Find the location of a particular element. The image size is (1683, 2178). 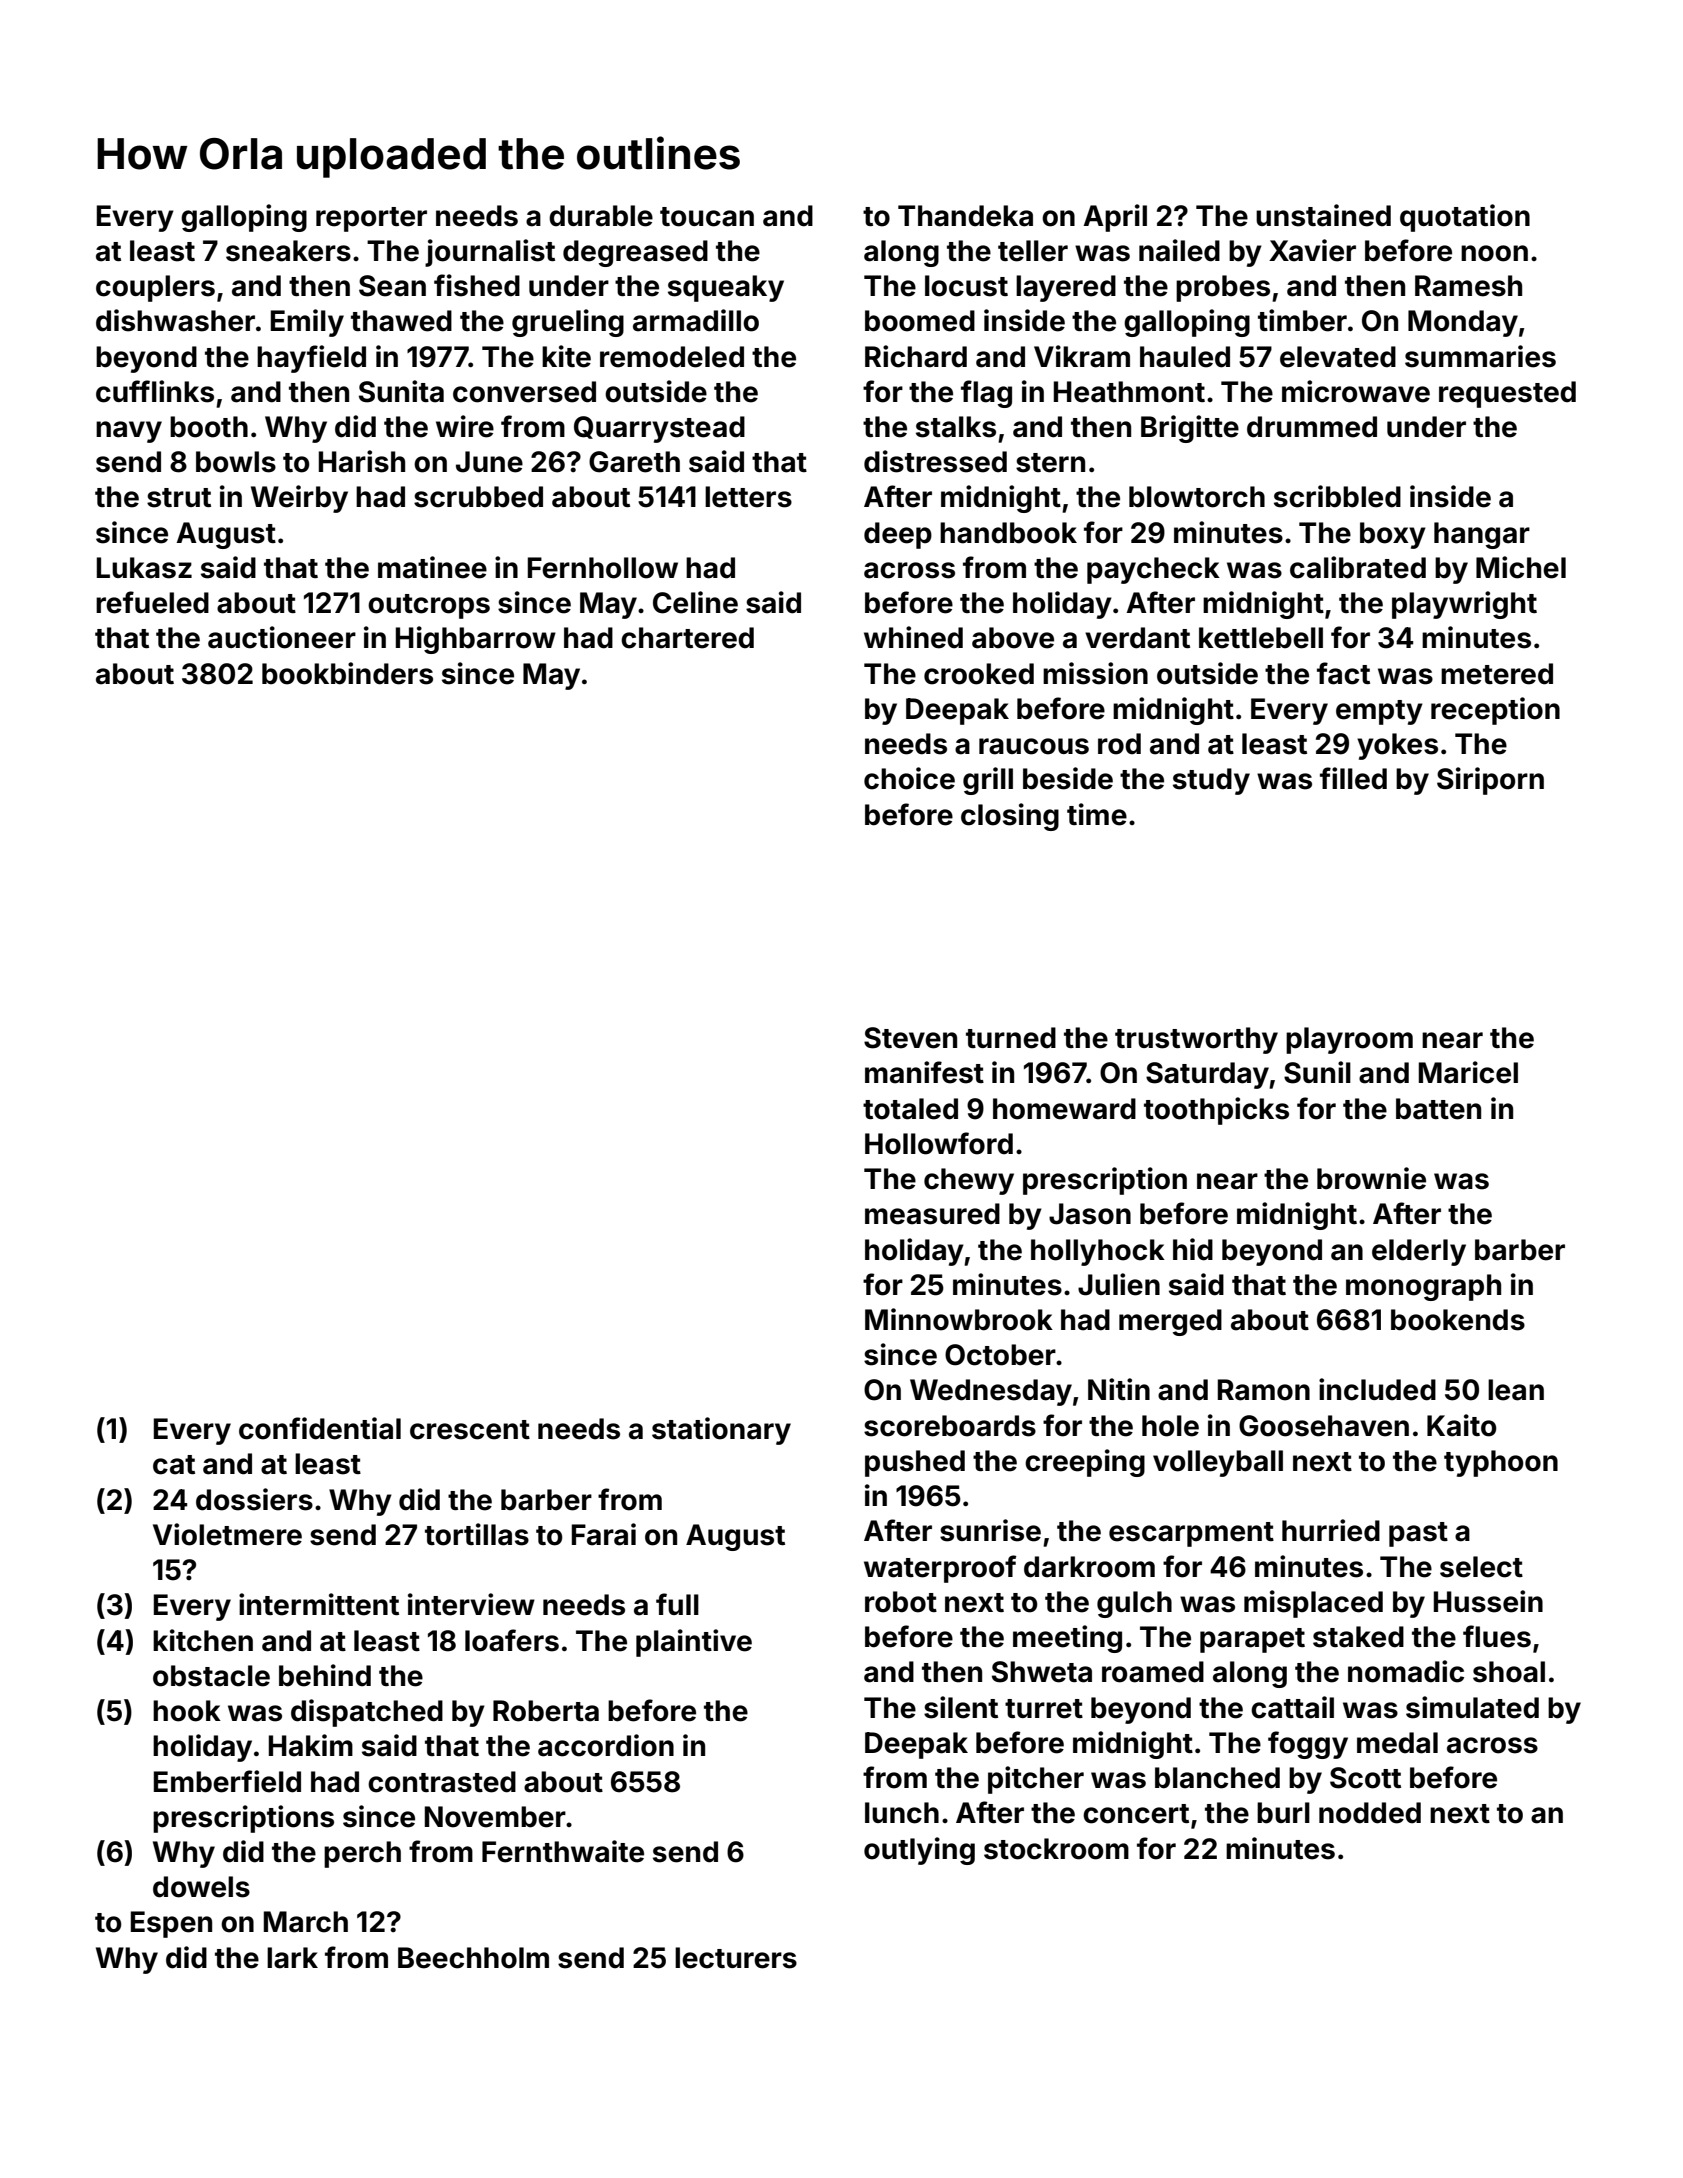

hid is located at coordinates (1193, 1249).
